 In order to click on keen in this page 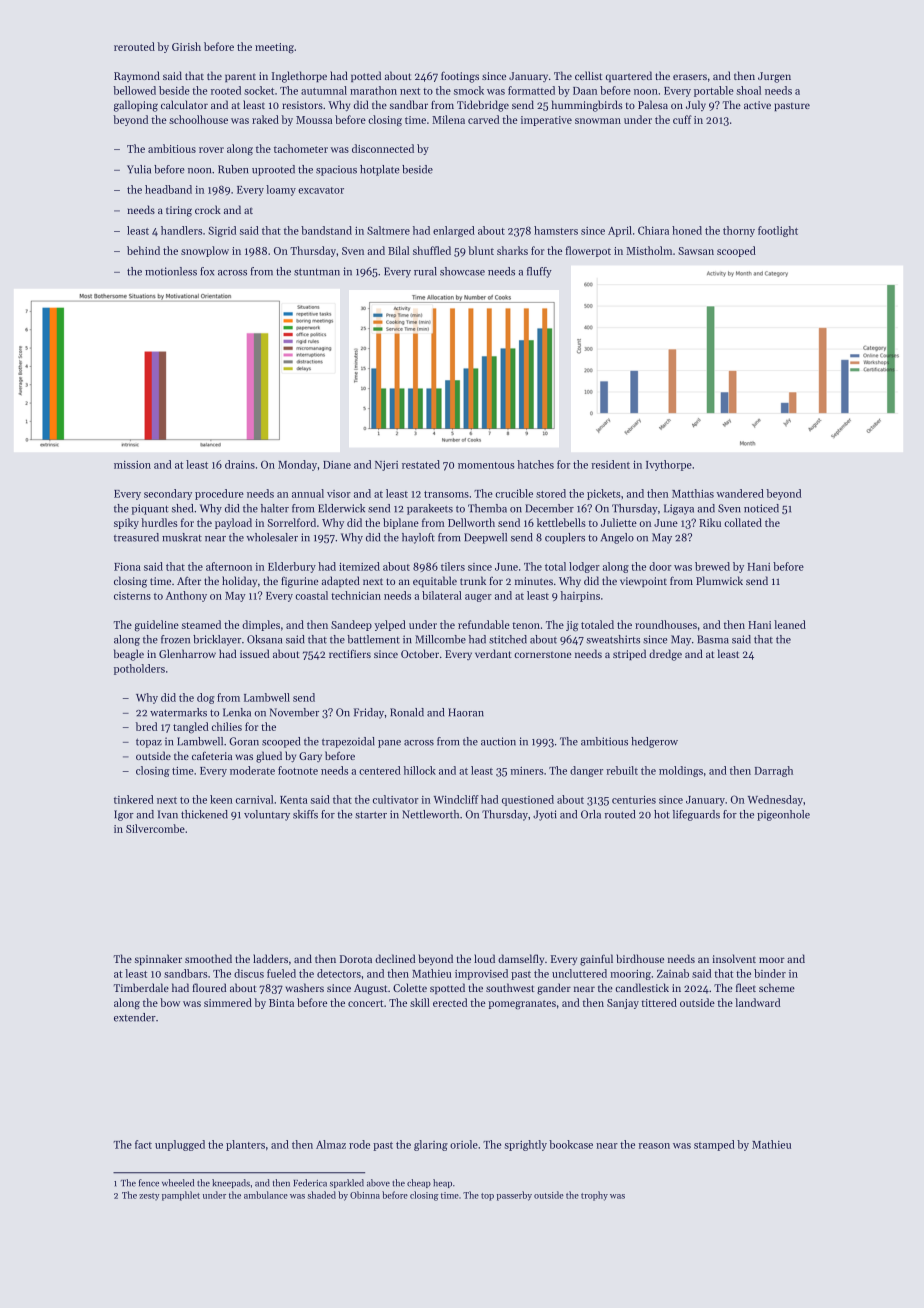, I will do `click(221, 799)`.
